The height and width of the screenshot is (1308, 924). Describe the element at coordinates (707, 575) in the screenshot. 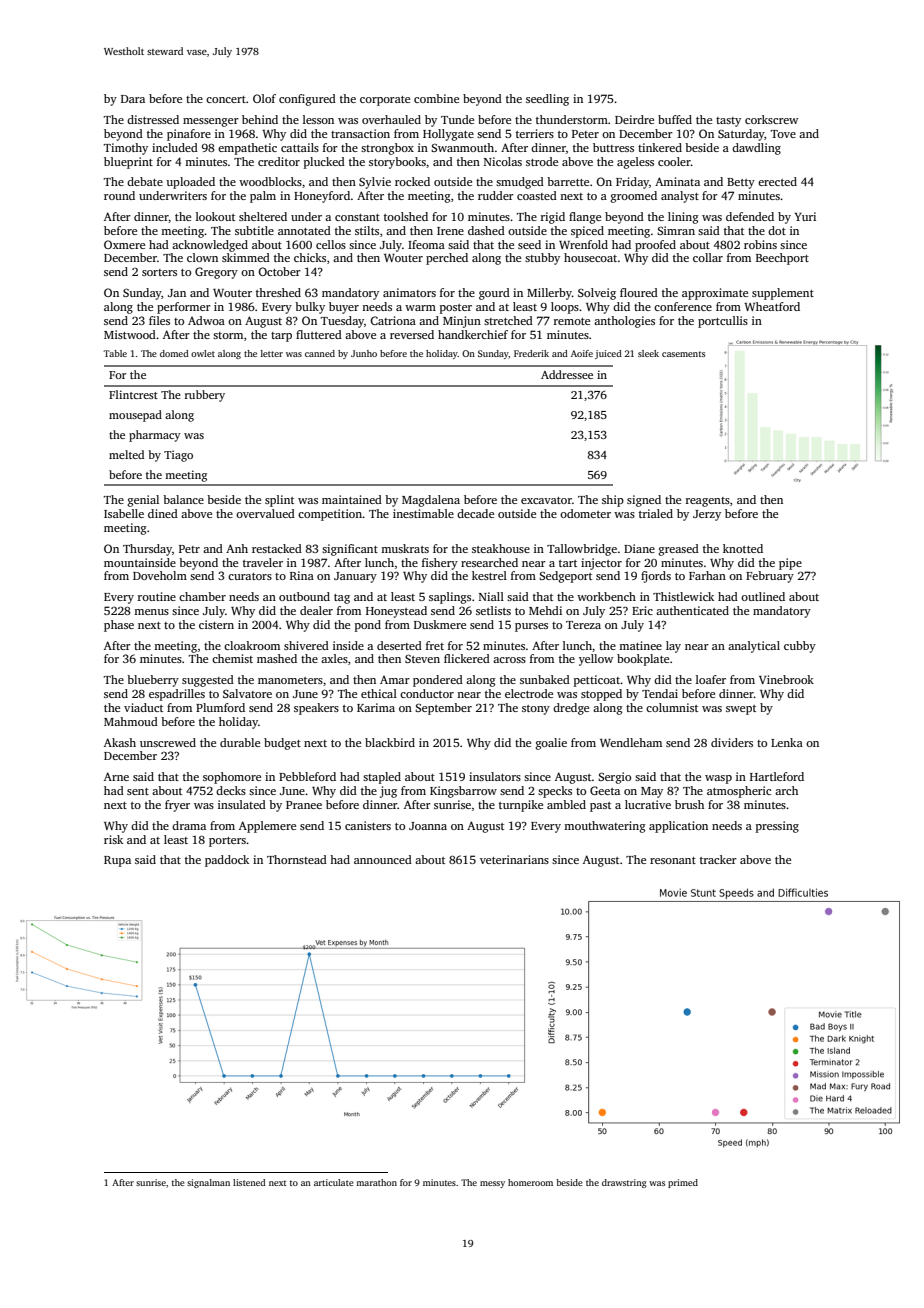

I see `Farhan` at that location.
